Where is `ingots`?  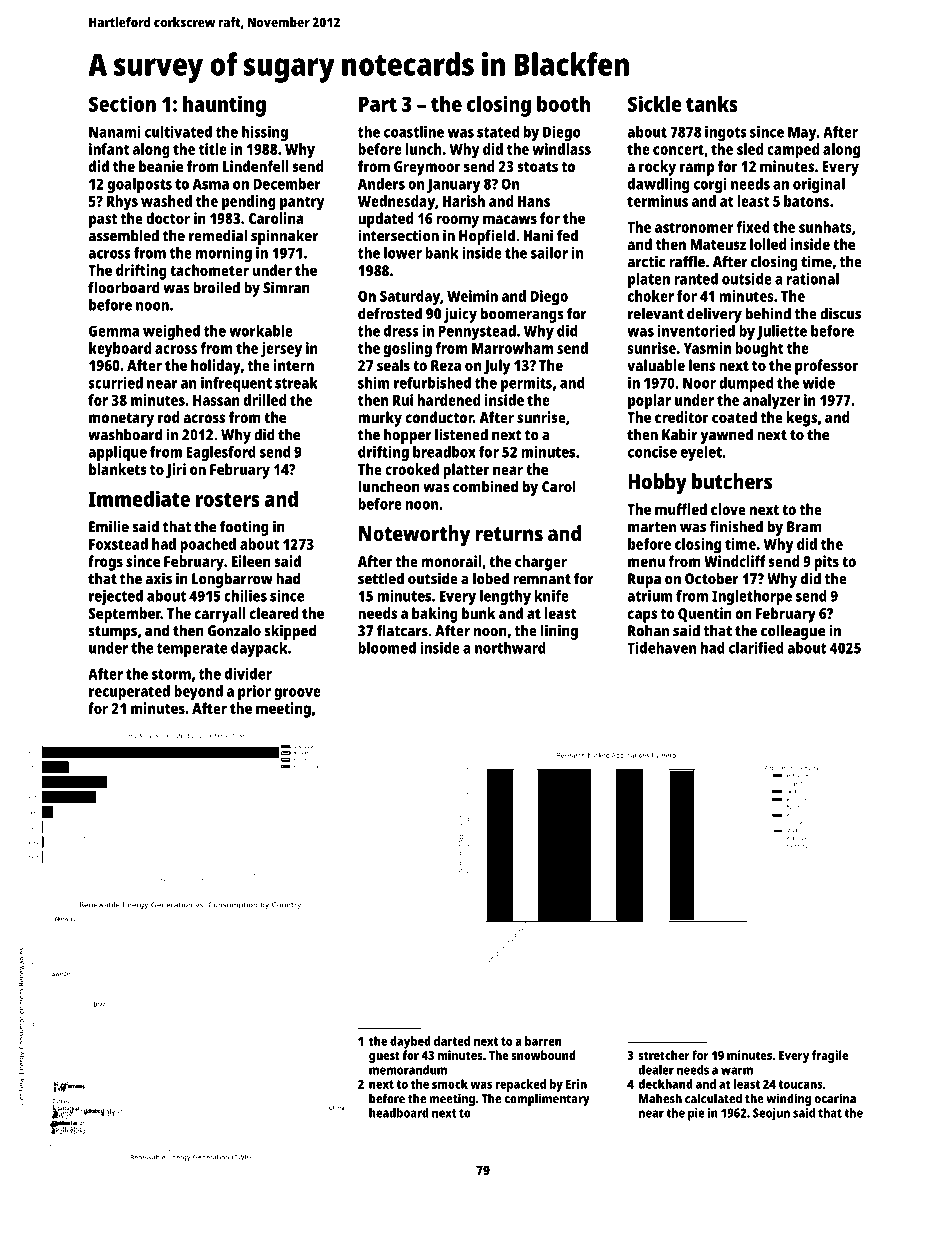
ingots is located at coordinates (726, 133).
